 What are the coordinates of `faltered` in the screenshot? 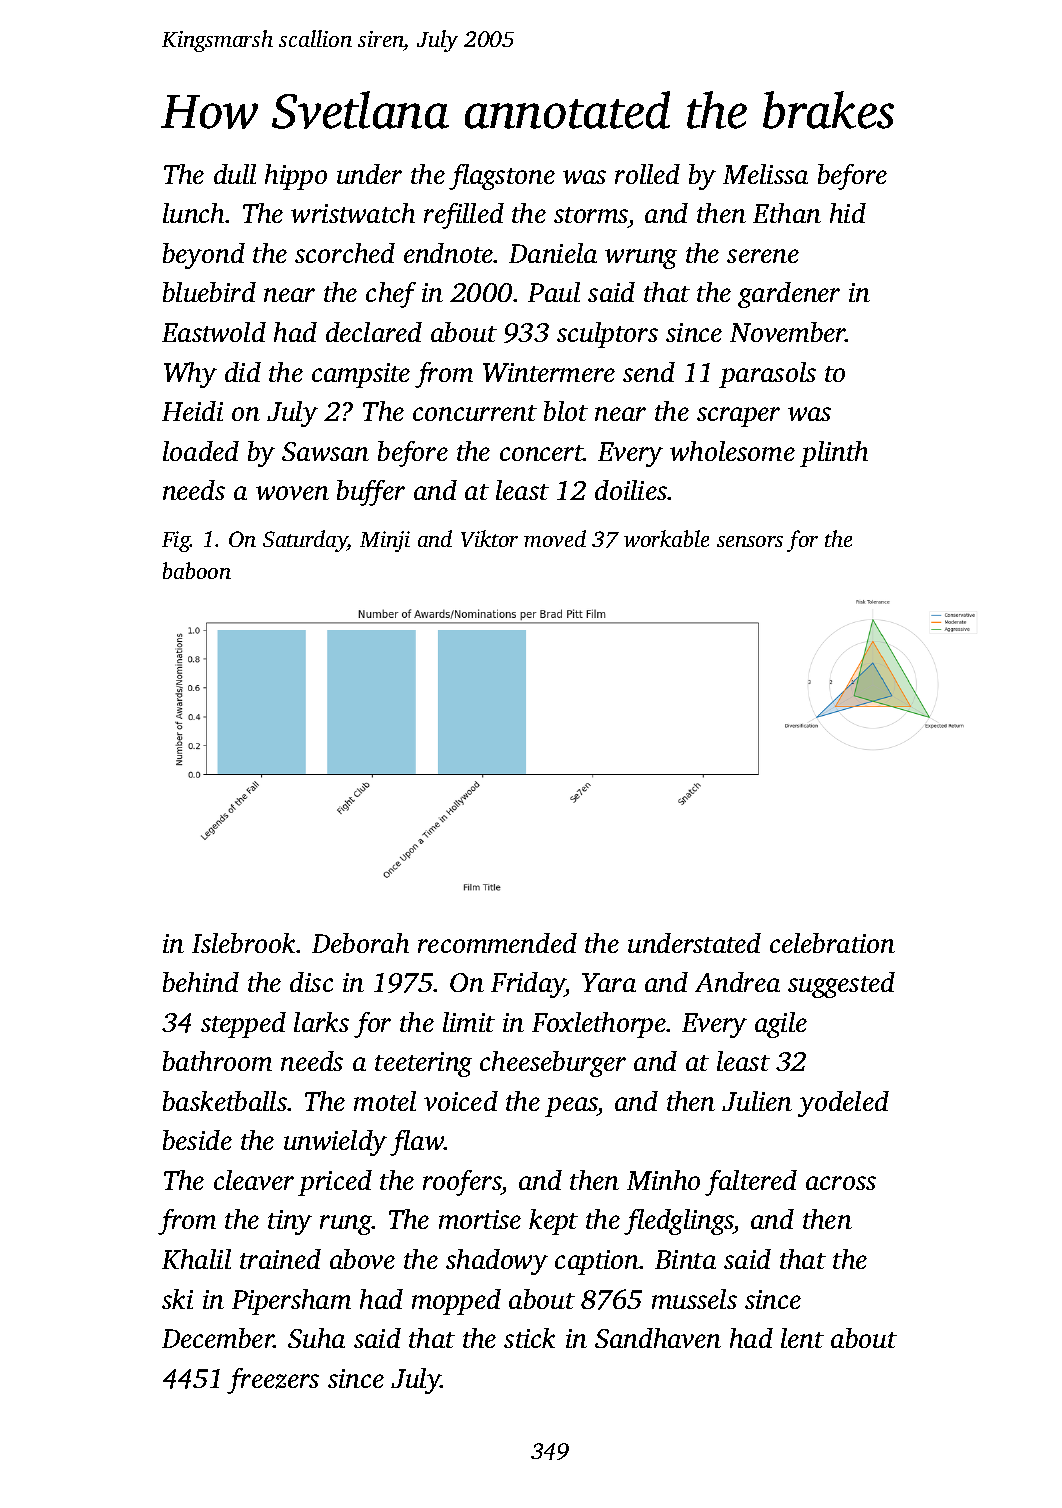 It's located at (751, 1183).
